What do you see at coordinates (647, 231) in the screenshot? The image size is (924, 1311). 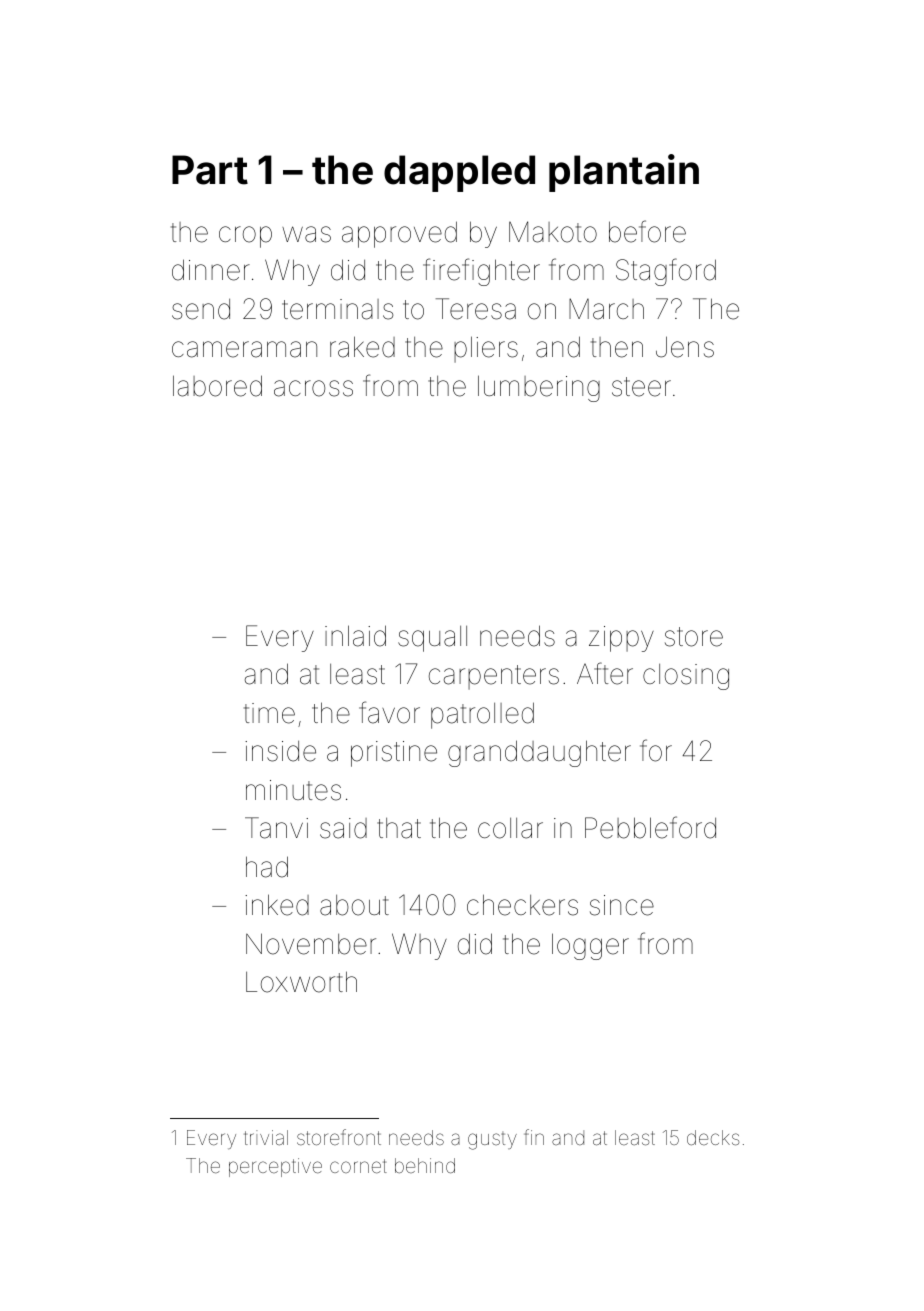 I see `before` at bounding box center [647, 231].
